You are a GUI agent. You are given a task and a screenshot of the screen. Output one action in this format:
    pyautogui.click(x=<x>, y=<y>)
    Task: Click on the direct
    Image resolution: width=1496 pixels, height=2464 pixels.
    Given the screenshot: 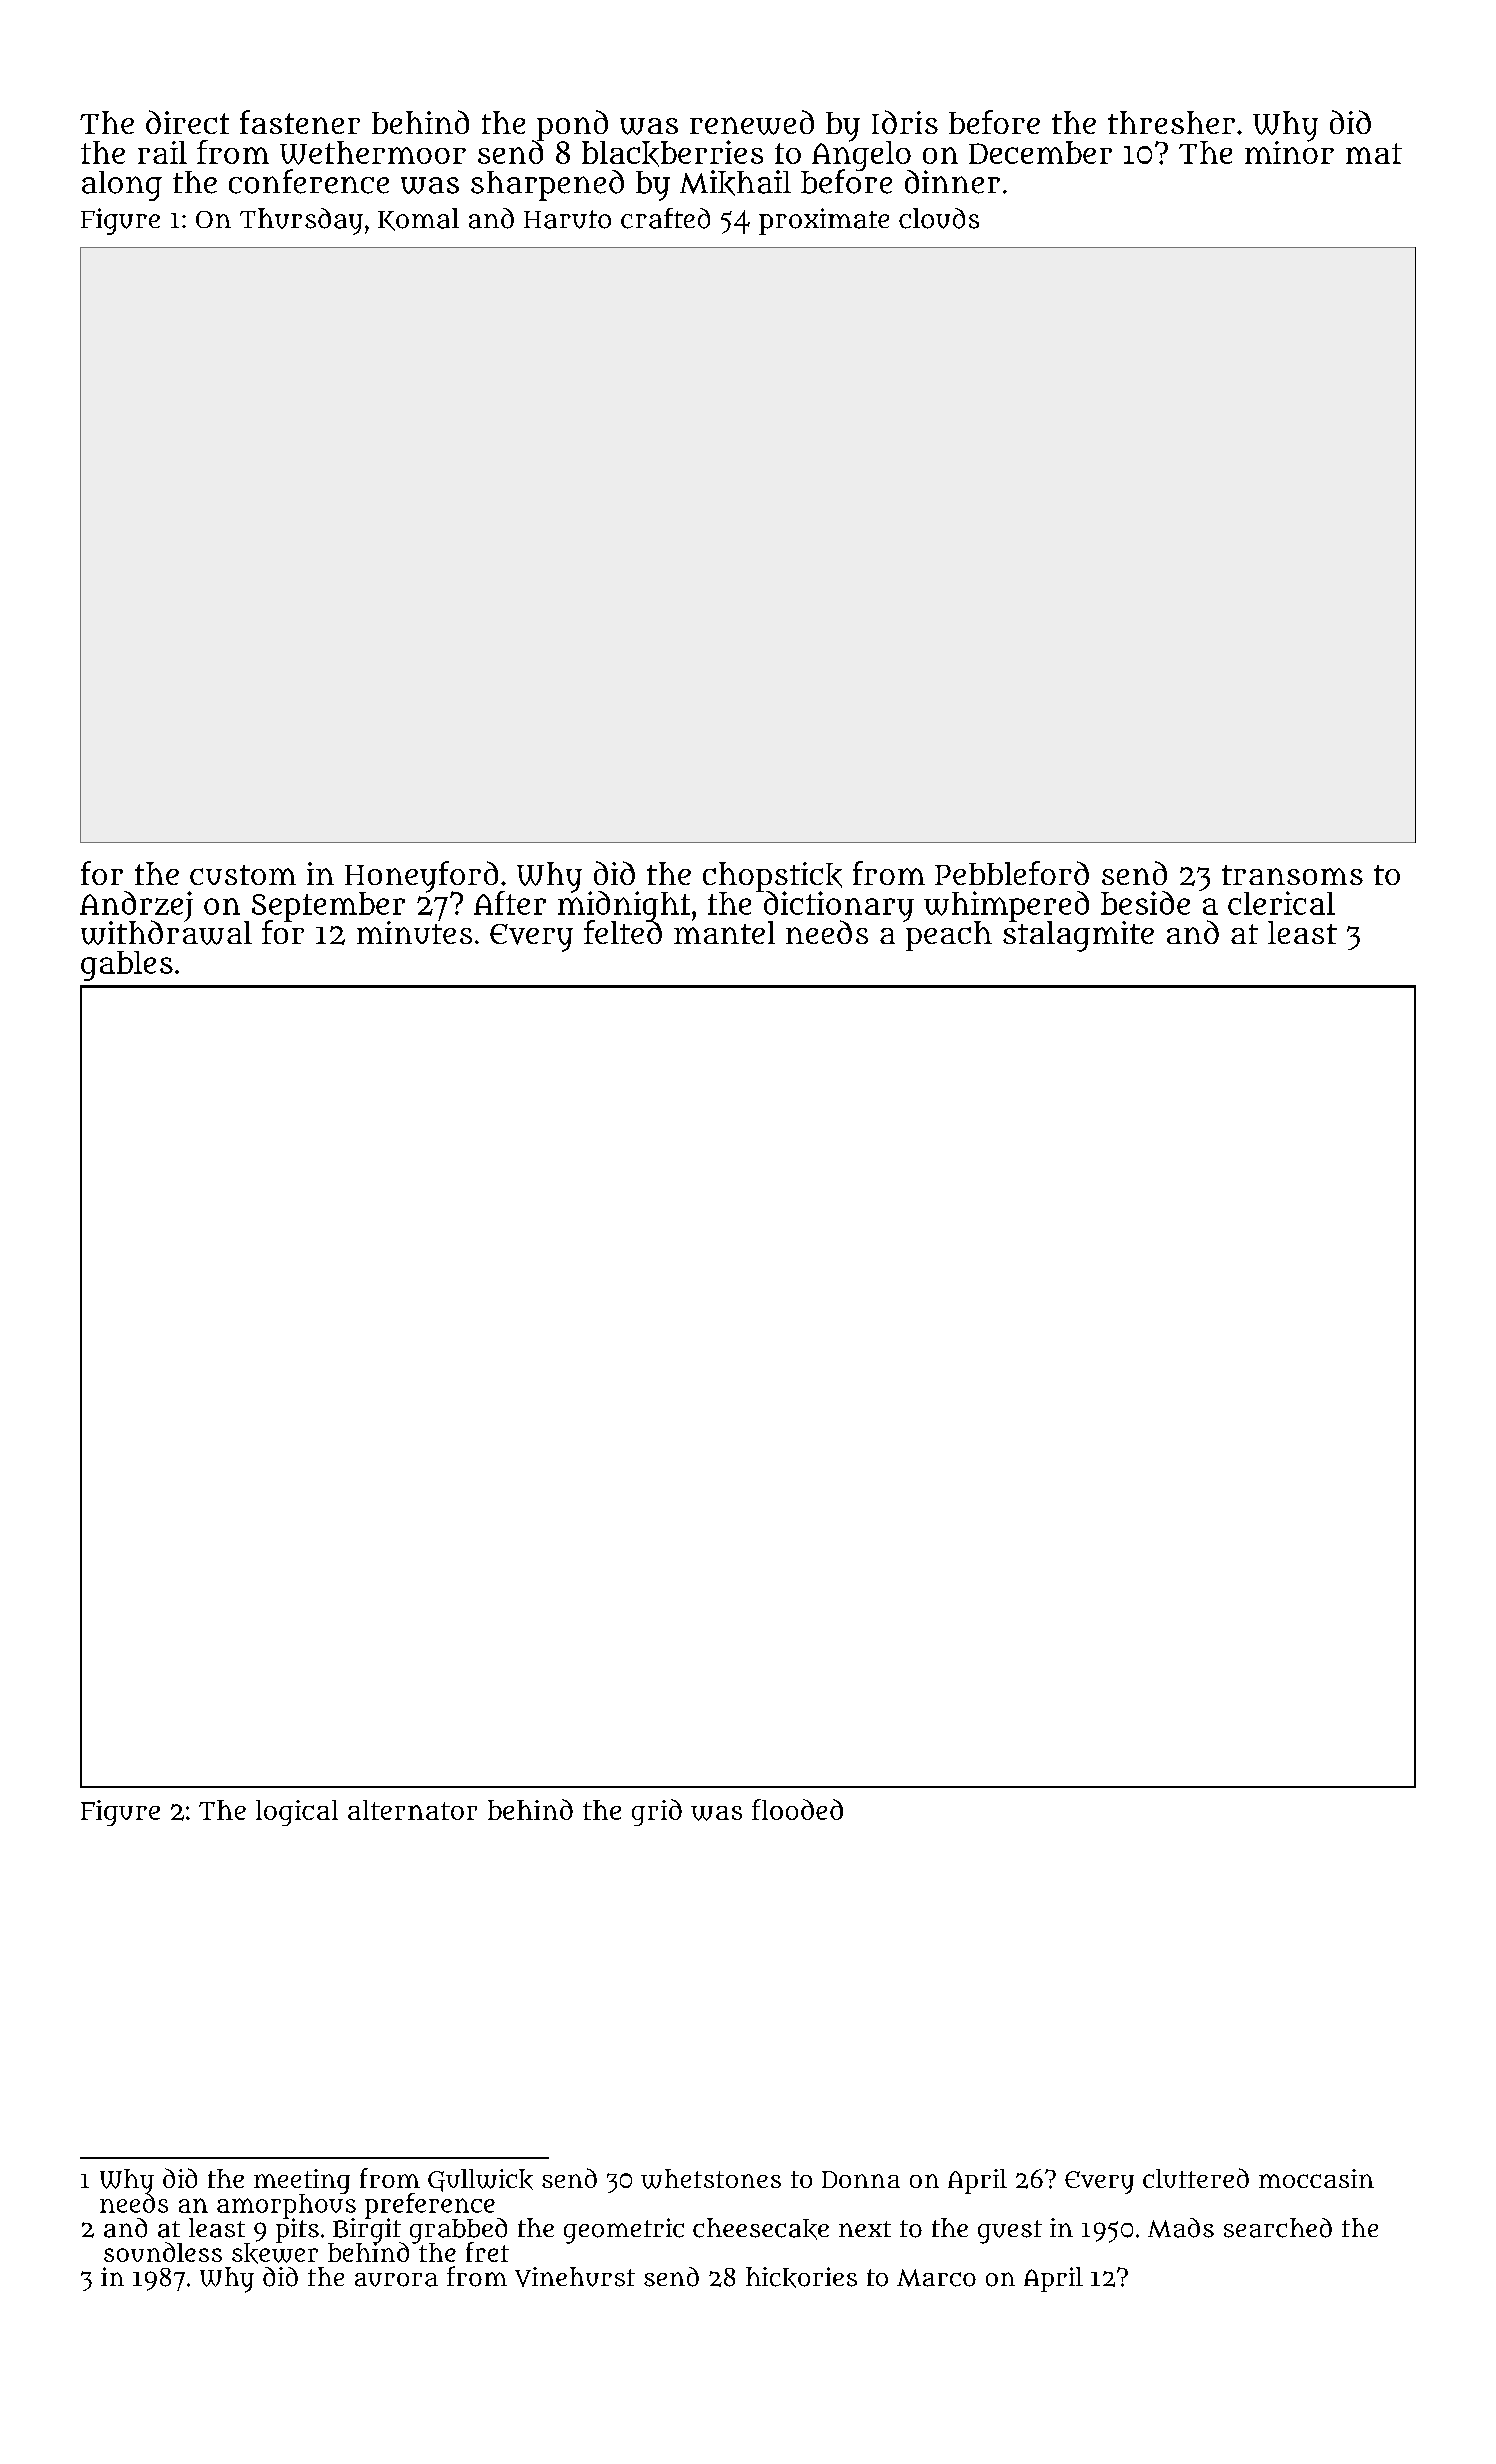 What is the action you would take?
    pyautogui.click(x=187, y=122)
